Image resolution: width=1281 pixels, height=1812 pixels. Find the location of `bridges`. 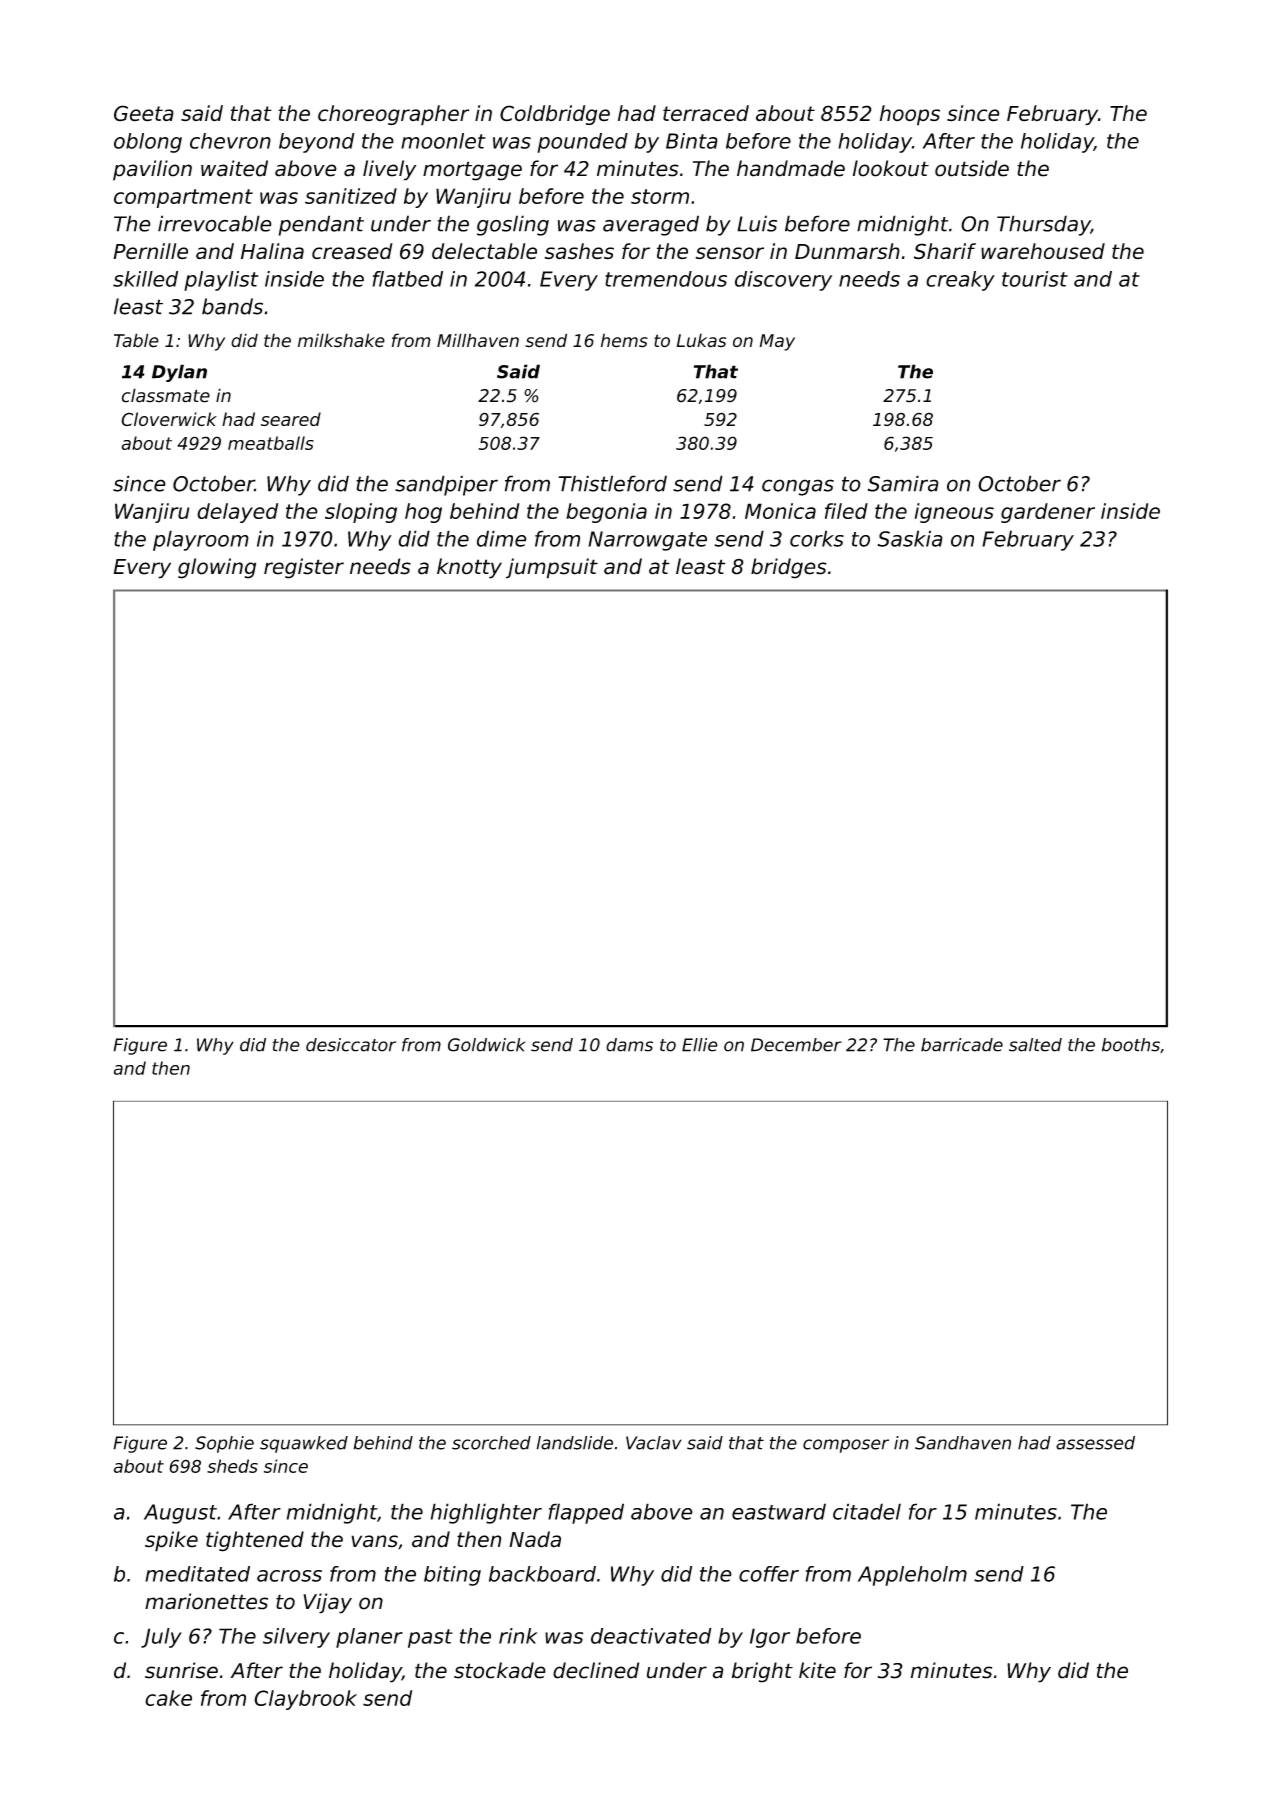

bridges is located at coordinates (789, 568).
